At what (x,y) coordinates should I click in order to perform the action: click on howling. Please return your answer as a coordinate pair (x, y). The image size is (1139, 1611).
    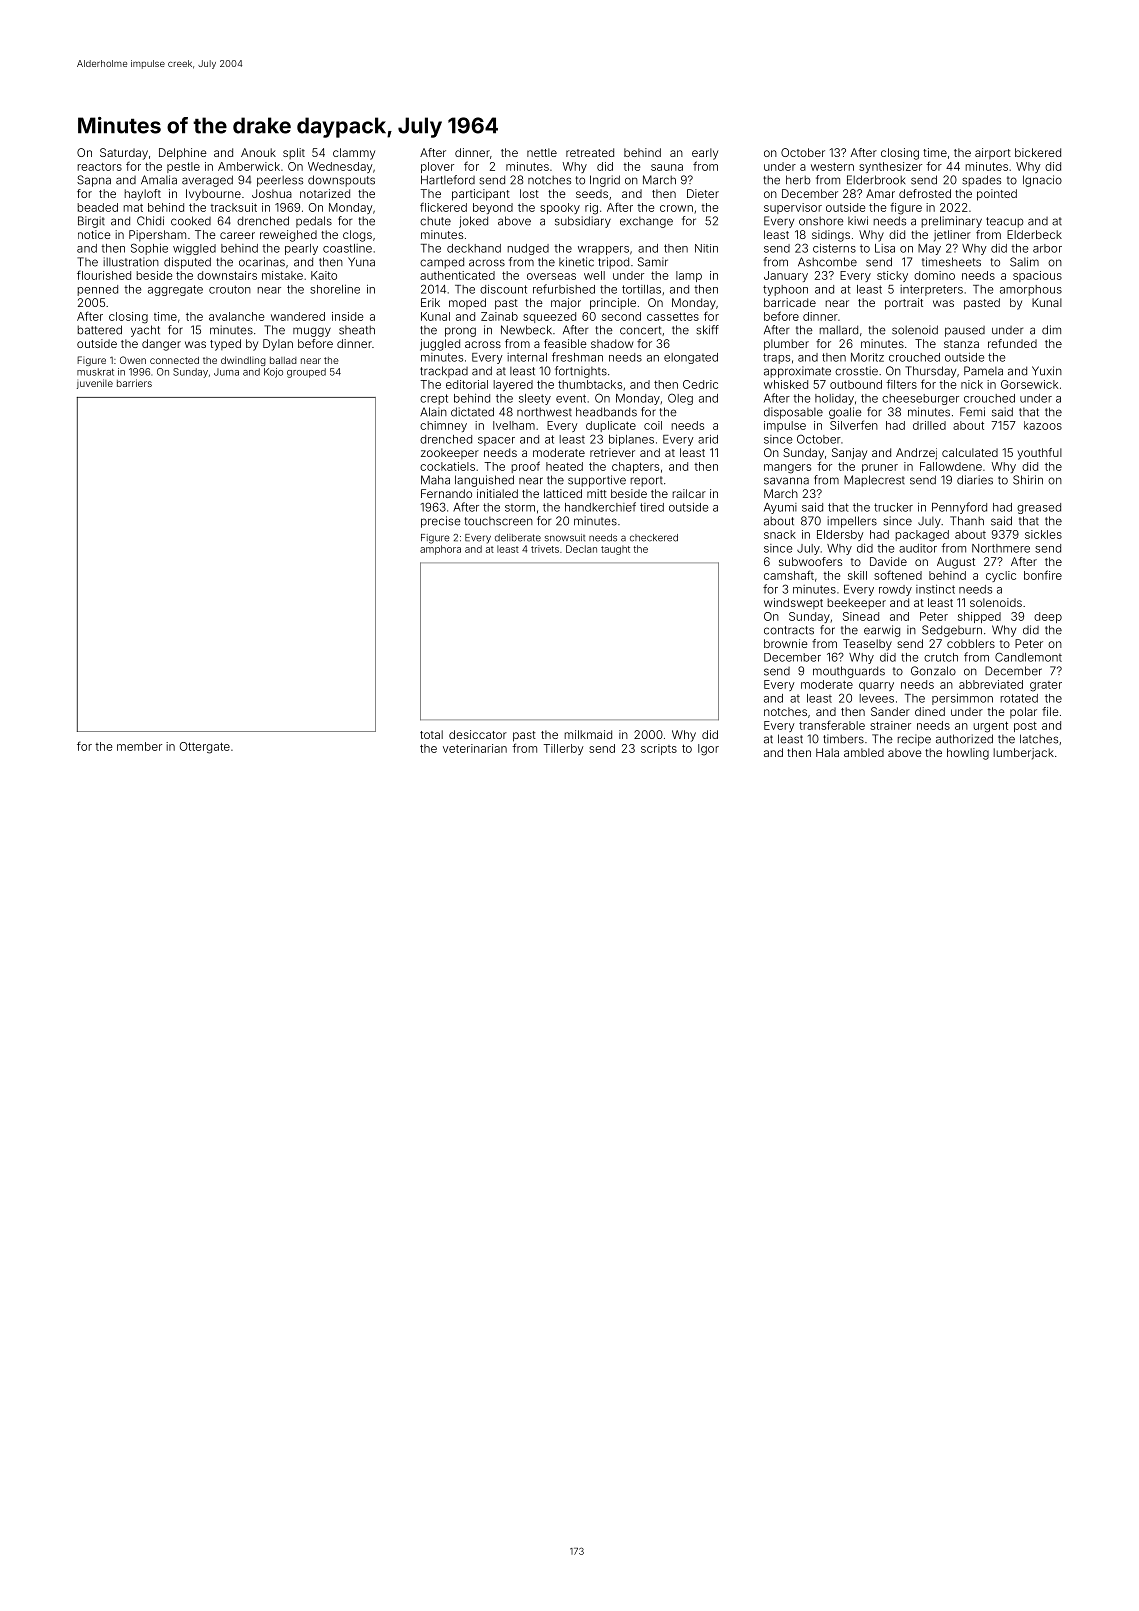
    Looking at the image, I should click on (968, 754).
